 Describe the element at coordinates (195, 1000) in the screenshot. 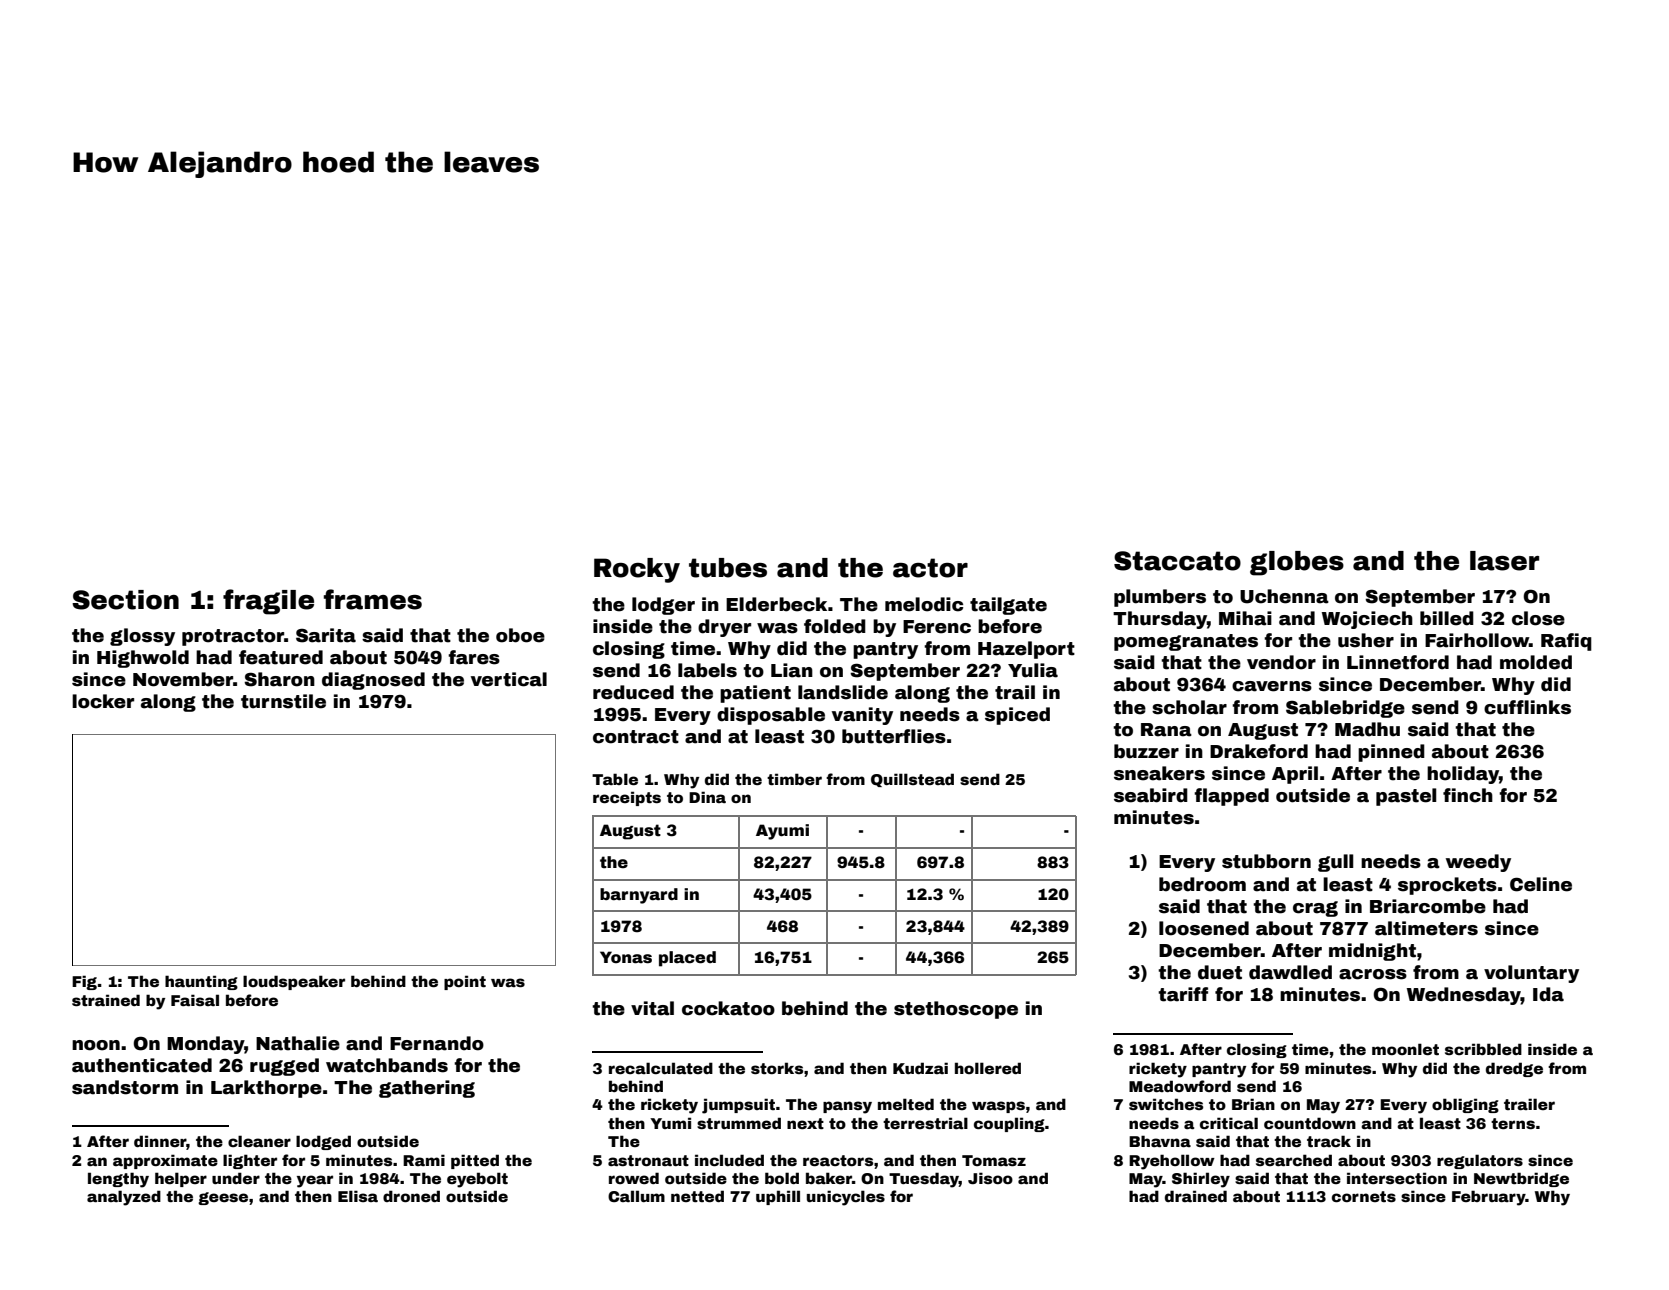

I see `Faisal` at that location.
